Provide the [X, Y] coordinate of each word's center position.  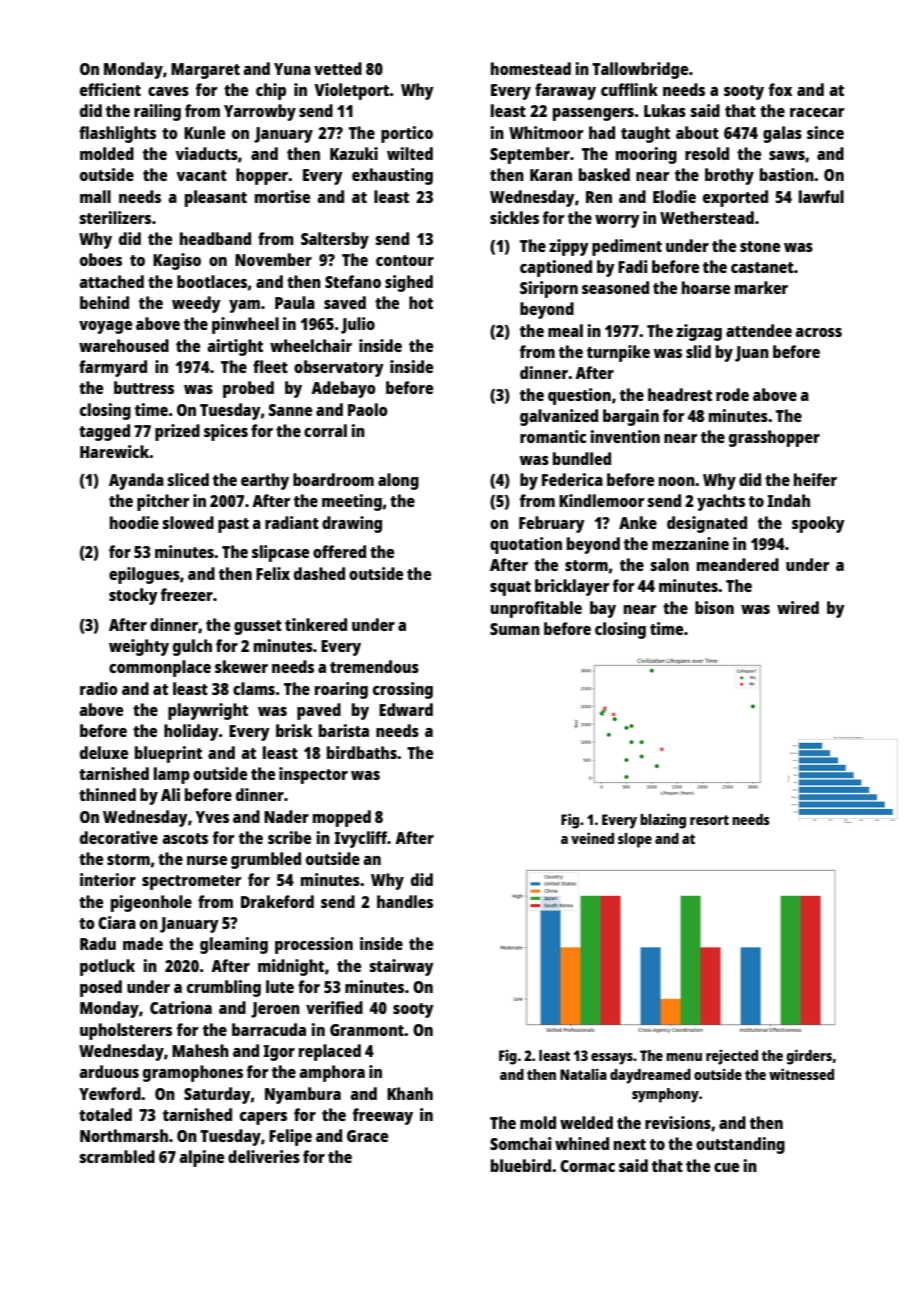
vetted [338, 68]
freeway [383, 1116]
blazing [663, 821]
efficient [110, 89]
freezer [187, 594]
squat [510, 588]
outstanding [740, 1145]
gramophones [193, 1073]
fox [780, 89]
